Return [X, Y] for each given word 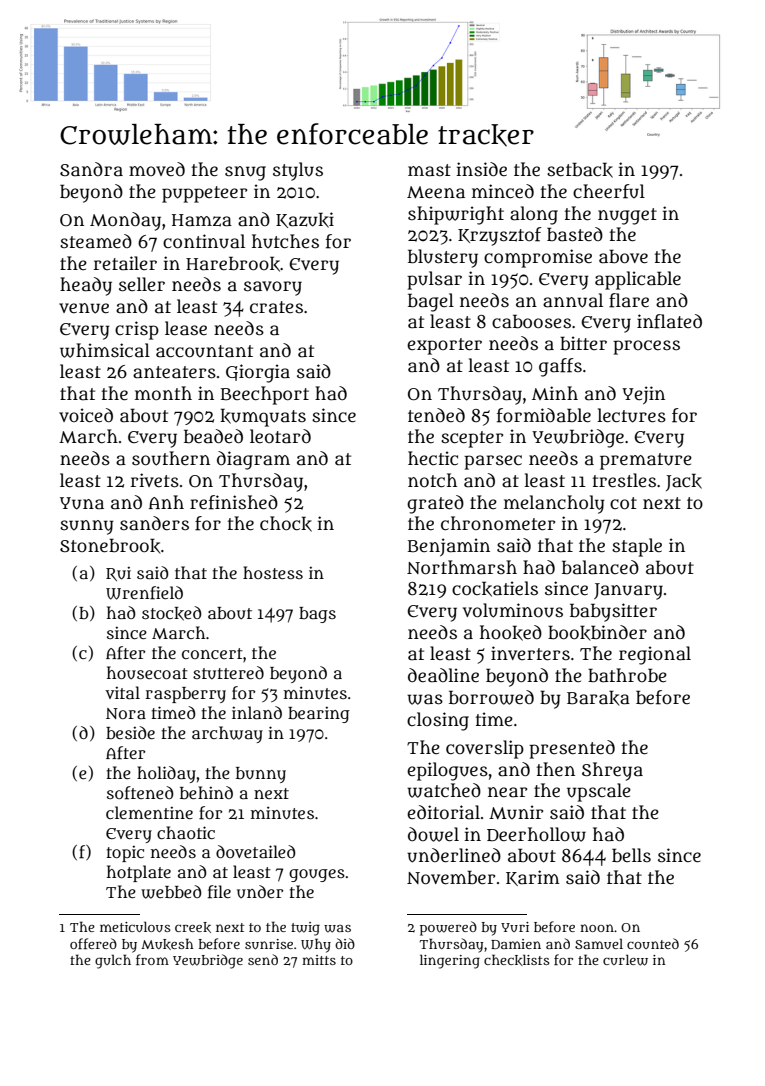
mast [429, 170]
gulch [113, 961]
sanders [154, 523]
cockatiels [495, 589]
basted [575, 234]
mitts [319, 960]
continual [204, 241]
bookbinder [597, 633]
